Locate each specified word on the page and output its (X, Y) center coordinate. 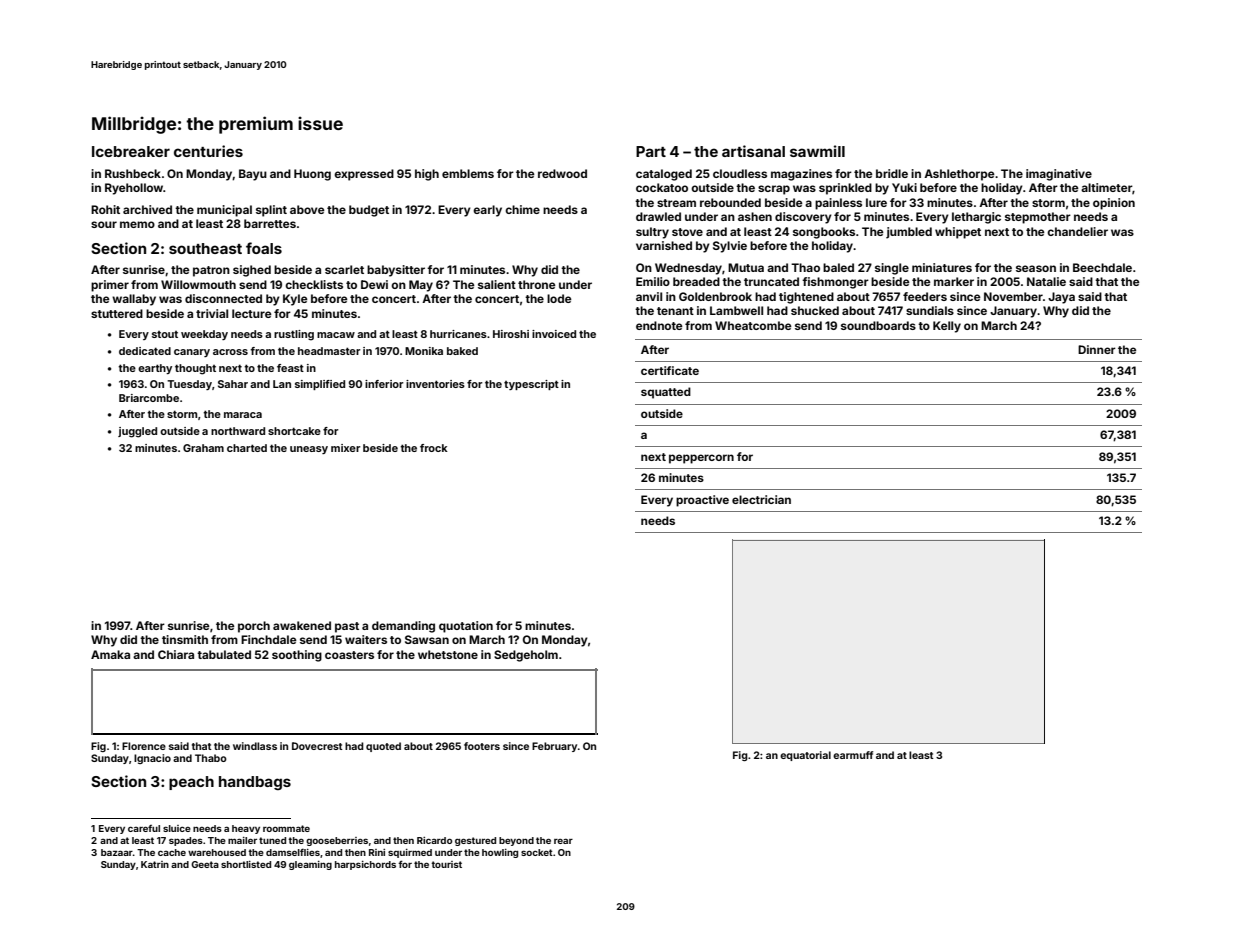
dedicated (145, 351)
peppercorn (701, 459)
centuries (208, 151)
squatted (666, 393)
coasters (349, 655)
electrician (761, 499)
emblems (468, 173)
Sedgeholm (526, 656)
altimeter (1106, 187)
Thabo (211, 758)
